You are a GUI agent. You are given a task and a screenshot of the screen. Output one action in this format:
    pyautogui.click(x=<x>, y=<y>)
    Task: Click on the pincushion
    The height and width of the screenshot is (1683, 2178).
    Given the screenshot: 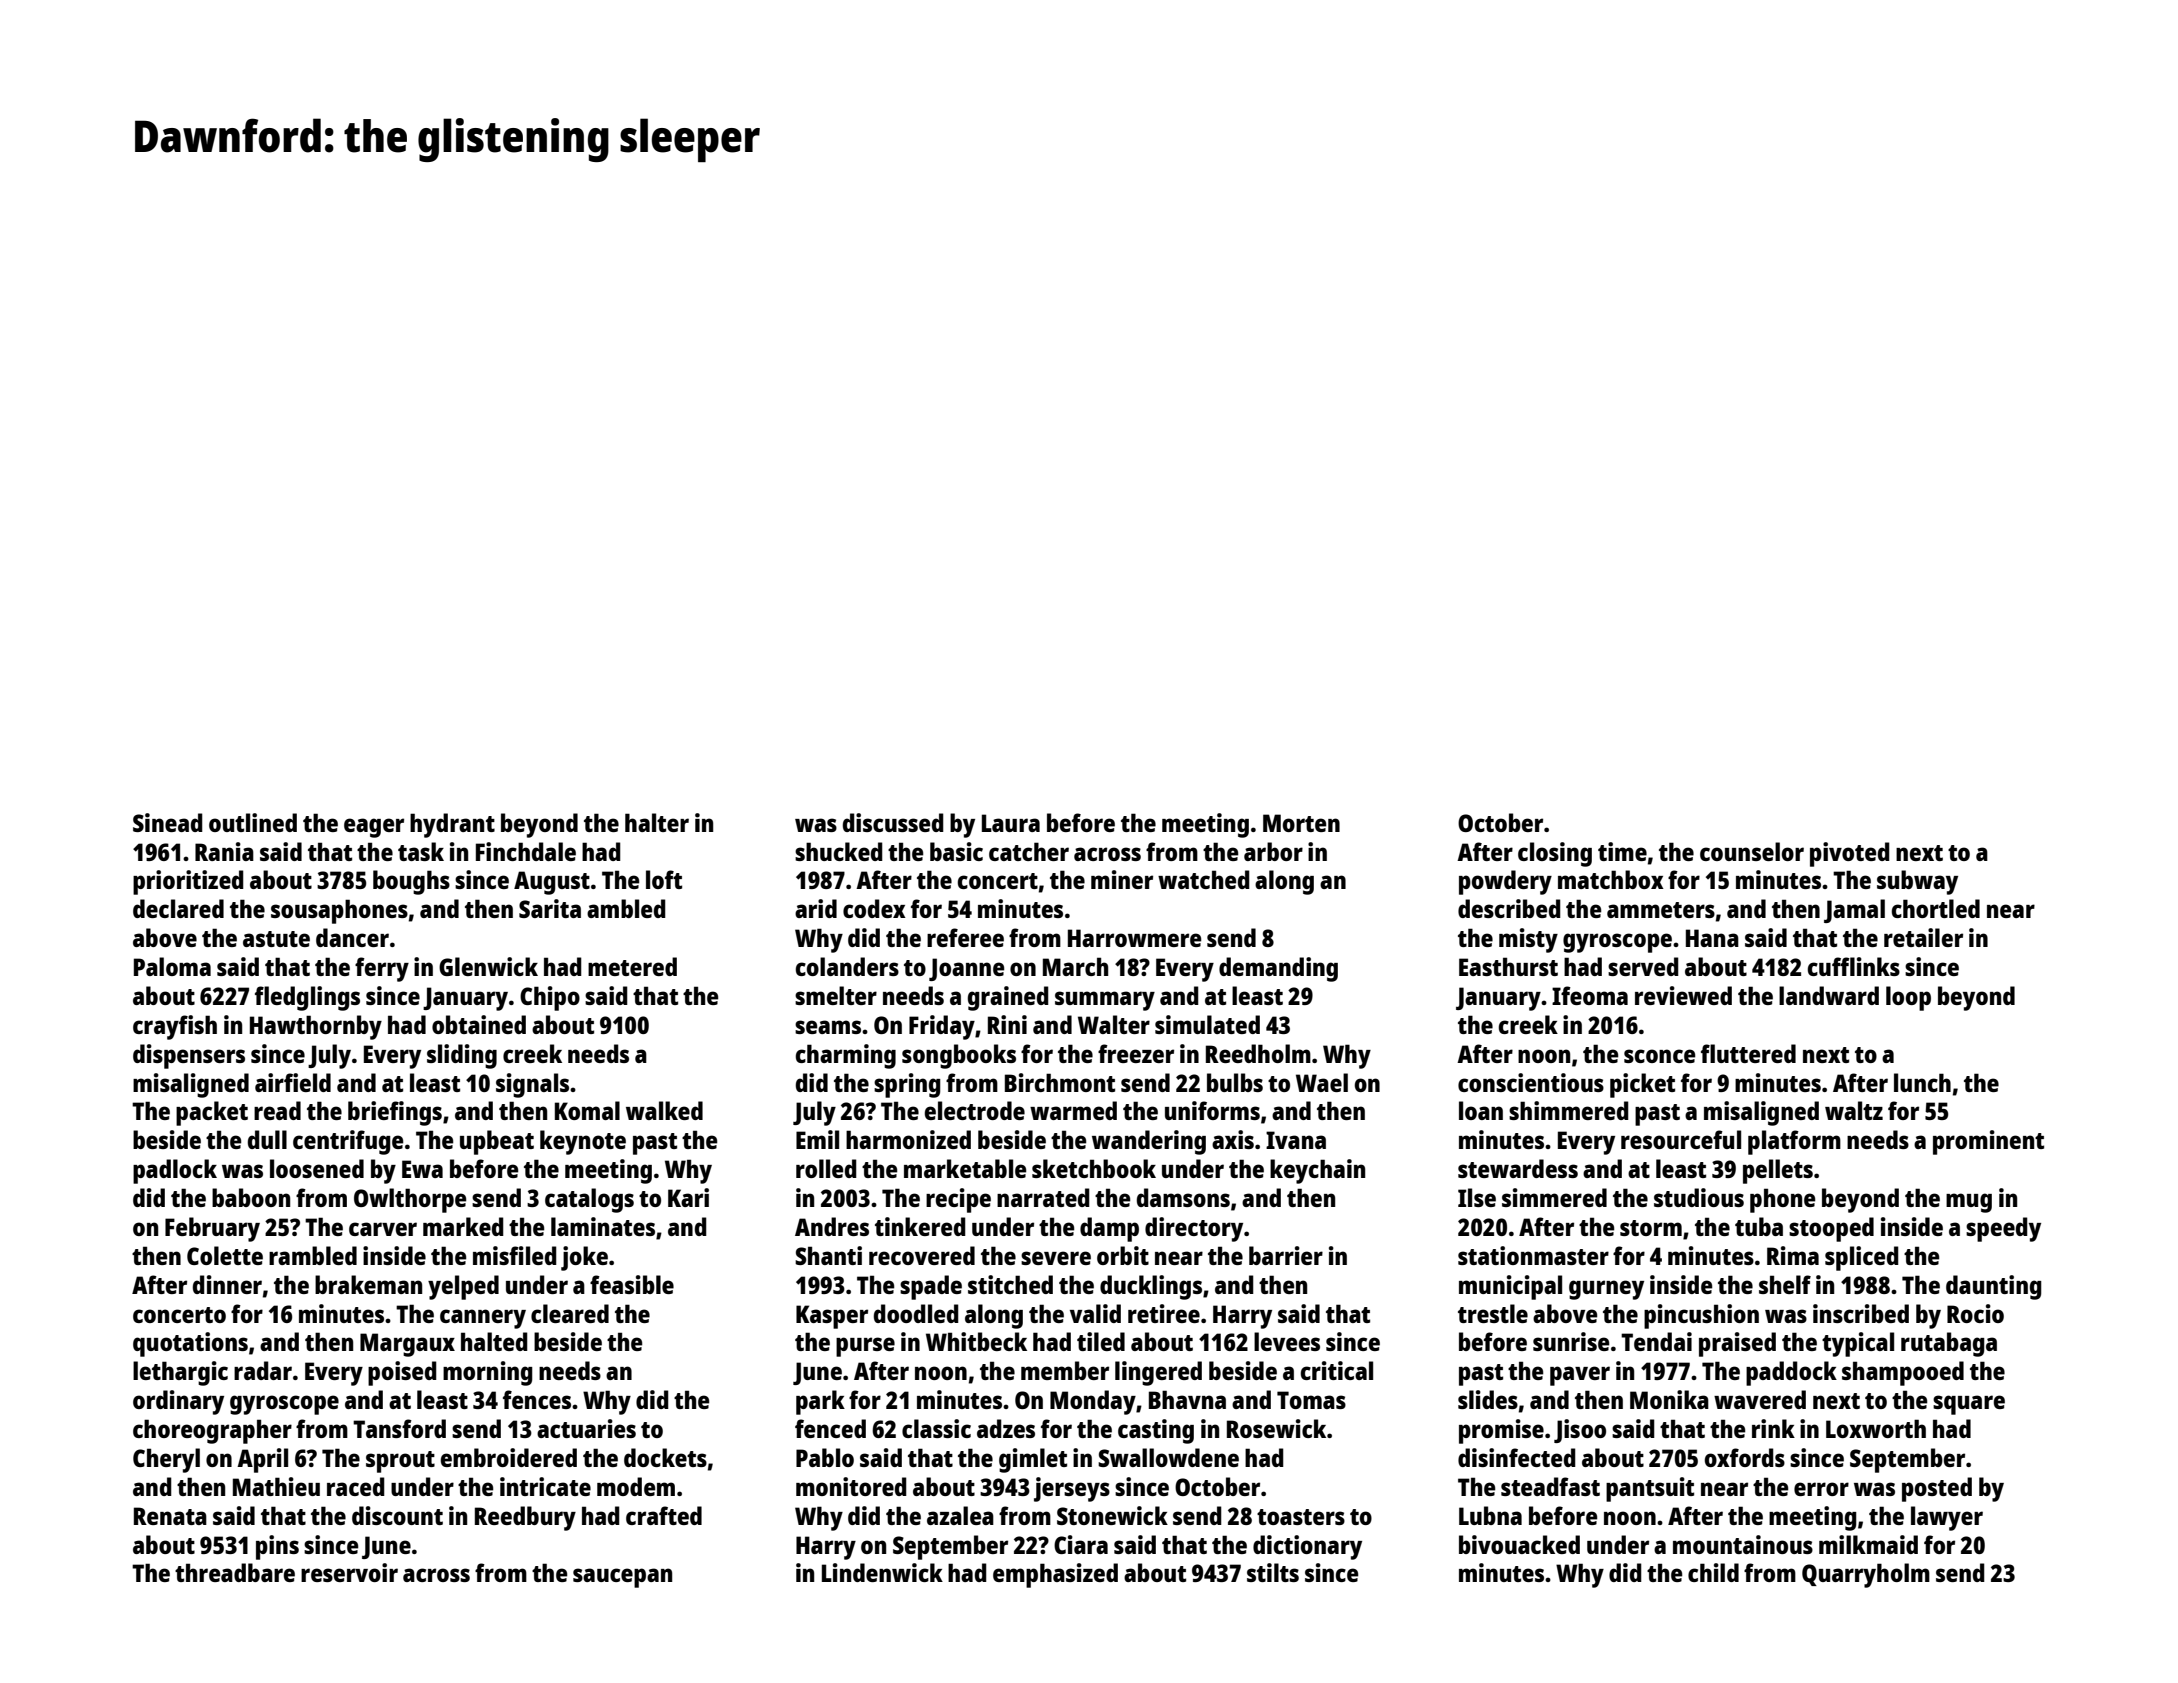 What is the action you would take?
    pyautogui.click(x=1701, y=1316)
